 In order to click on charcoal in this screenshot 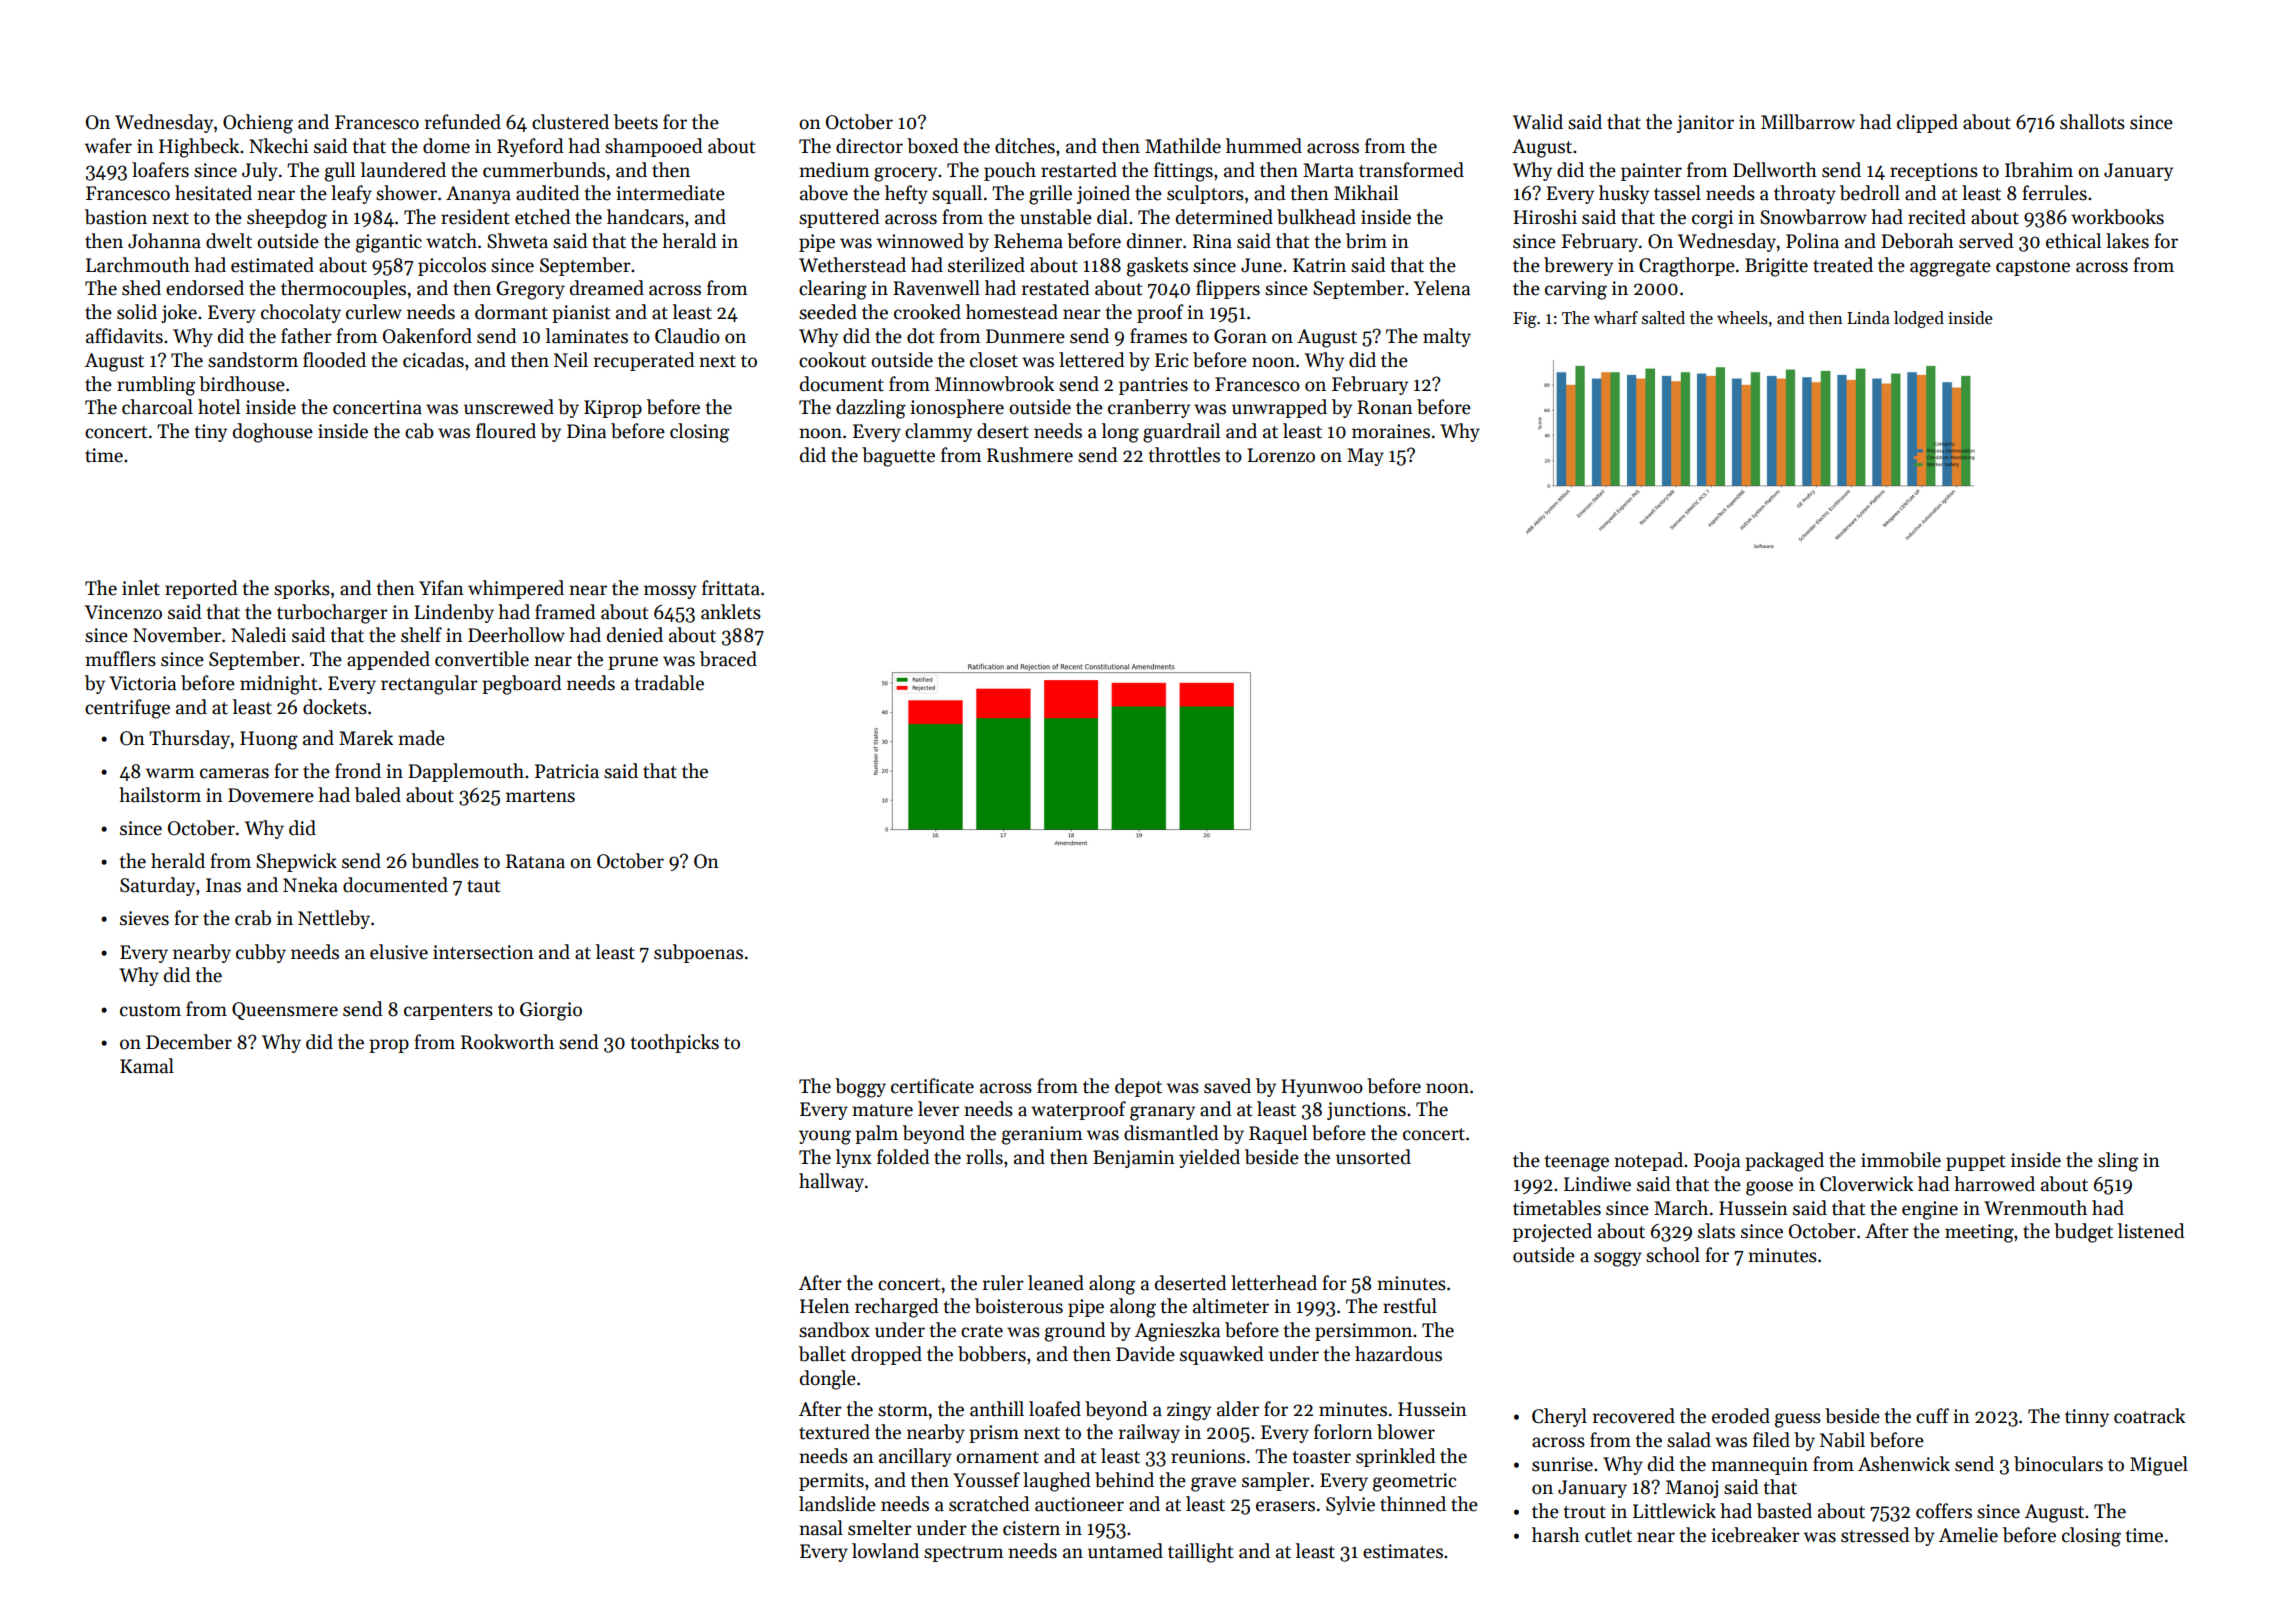, I will do `click(157, 407)`.
